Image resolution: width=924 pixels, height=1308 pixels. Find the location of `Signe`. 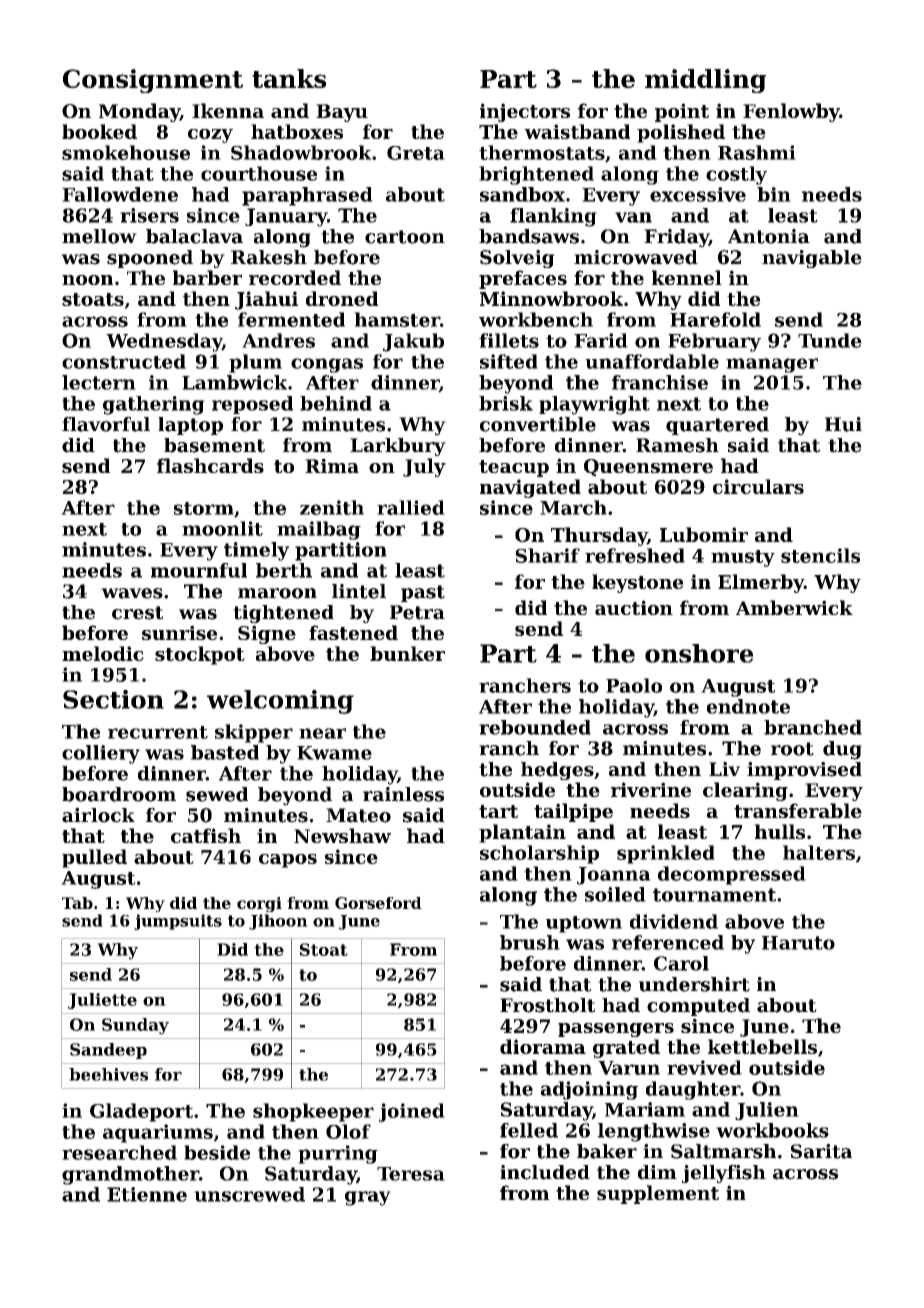

Signe is located at coordinates (267, 634).
